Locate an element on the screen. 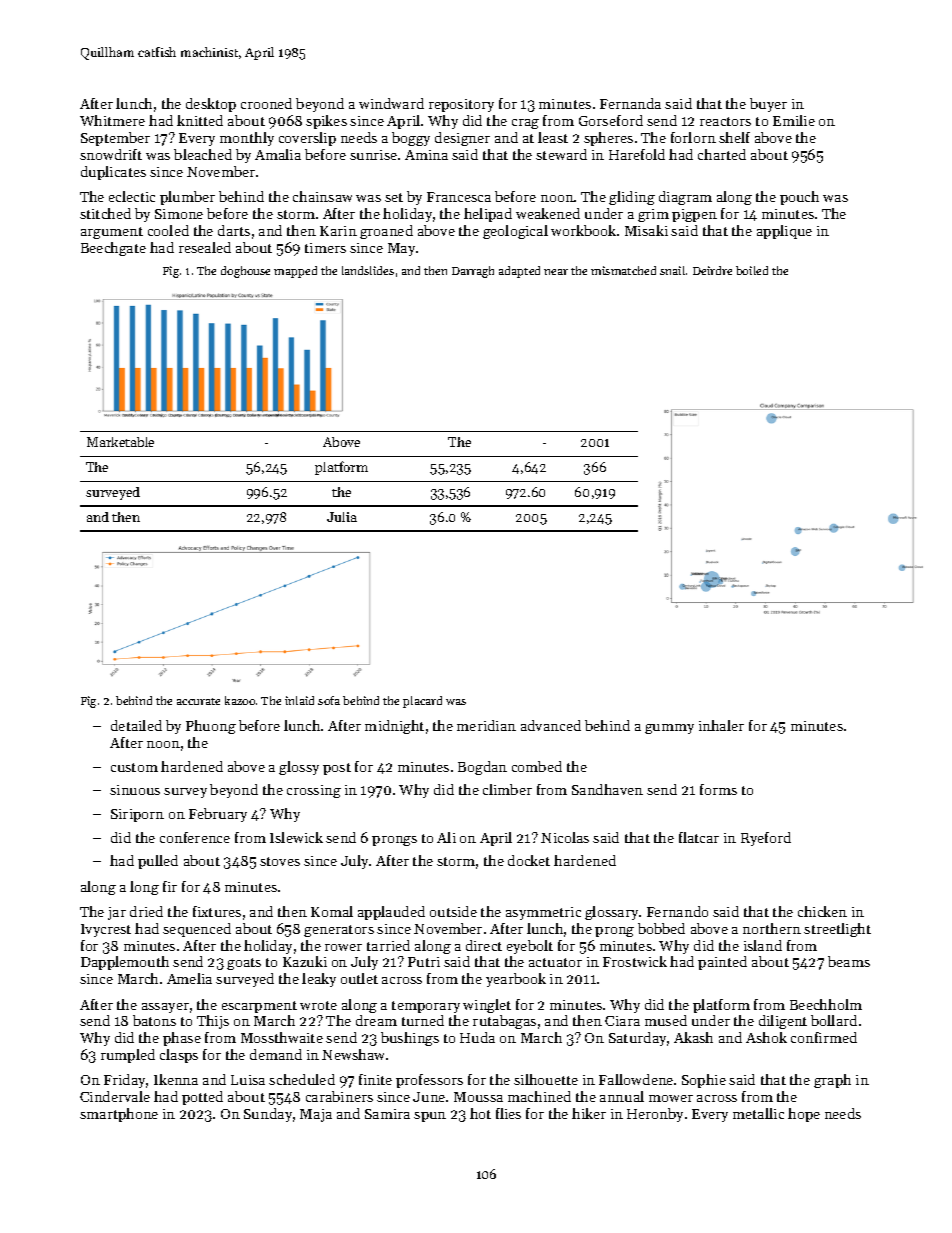  inhaler is located at coordinates (721, 725).
